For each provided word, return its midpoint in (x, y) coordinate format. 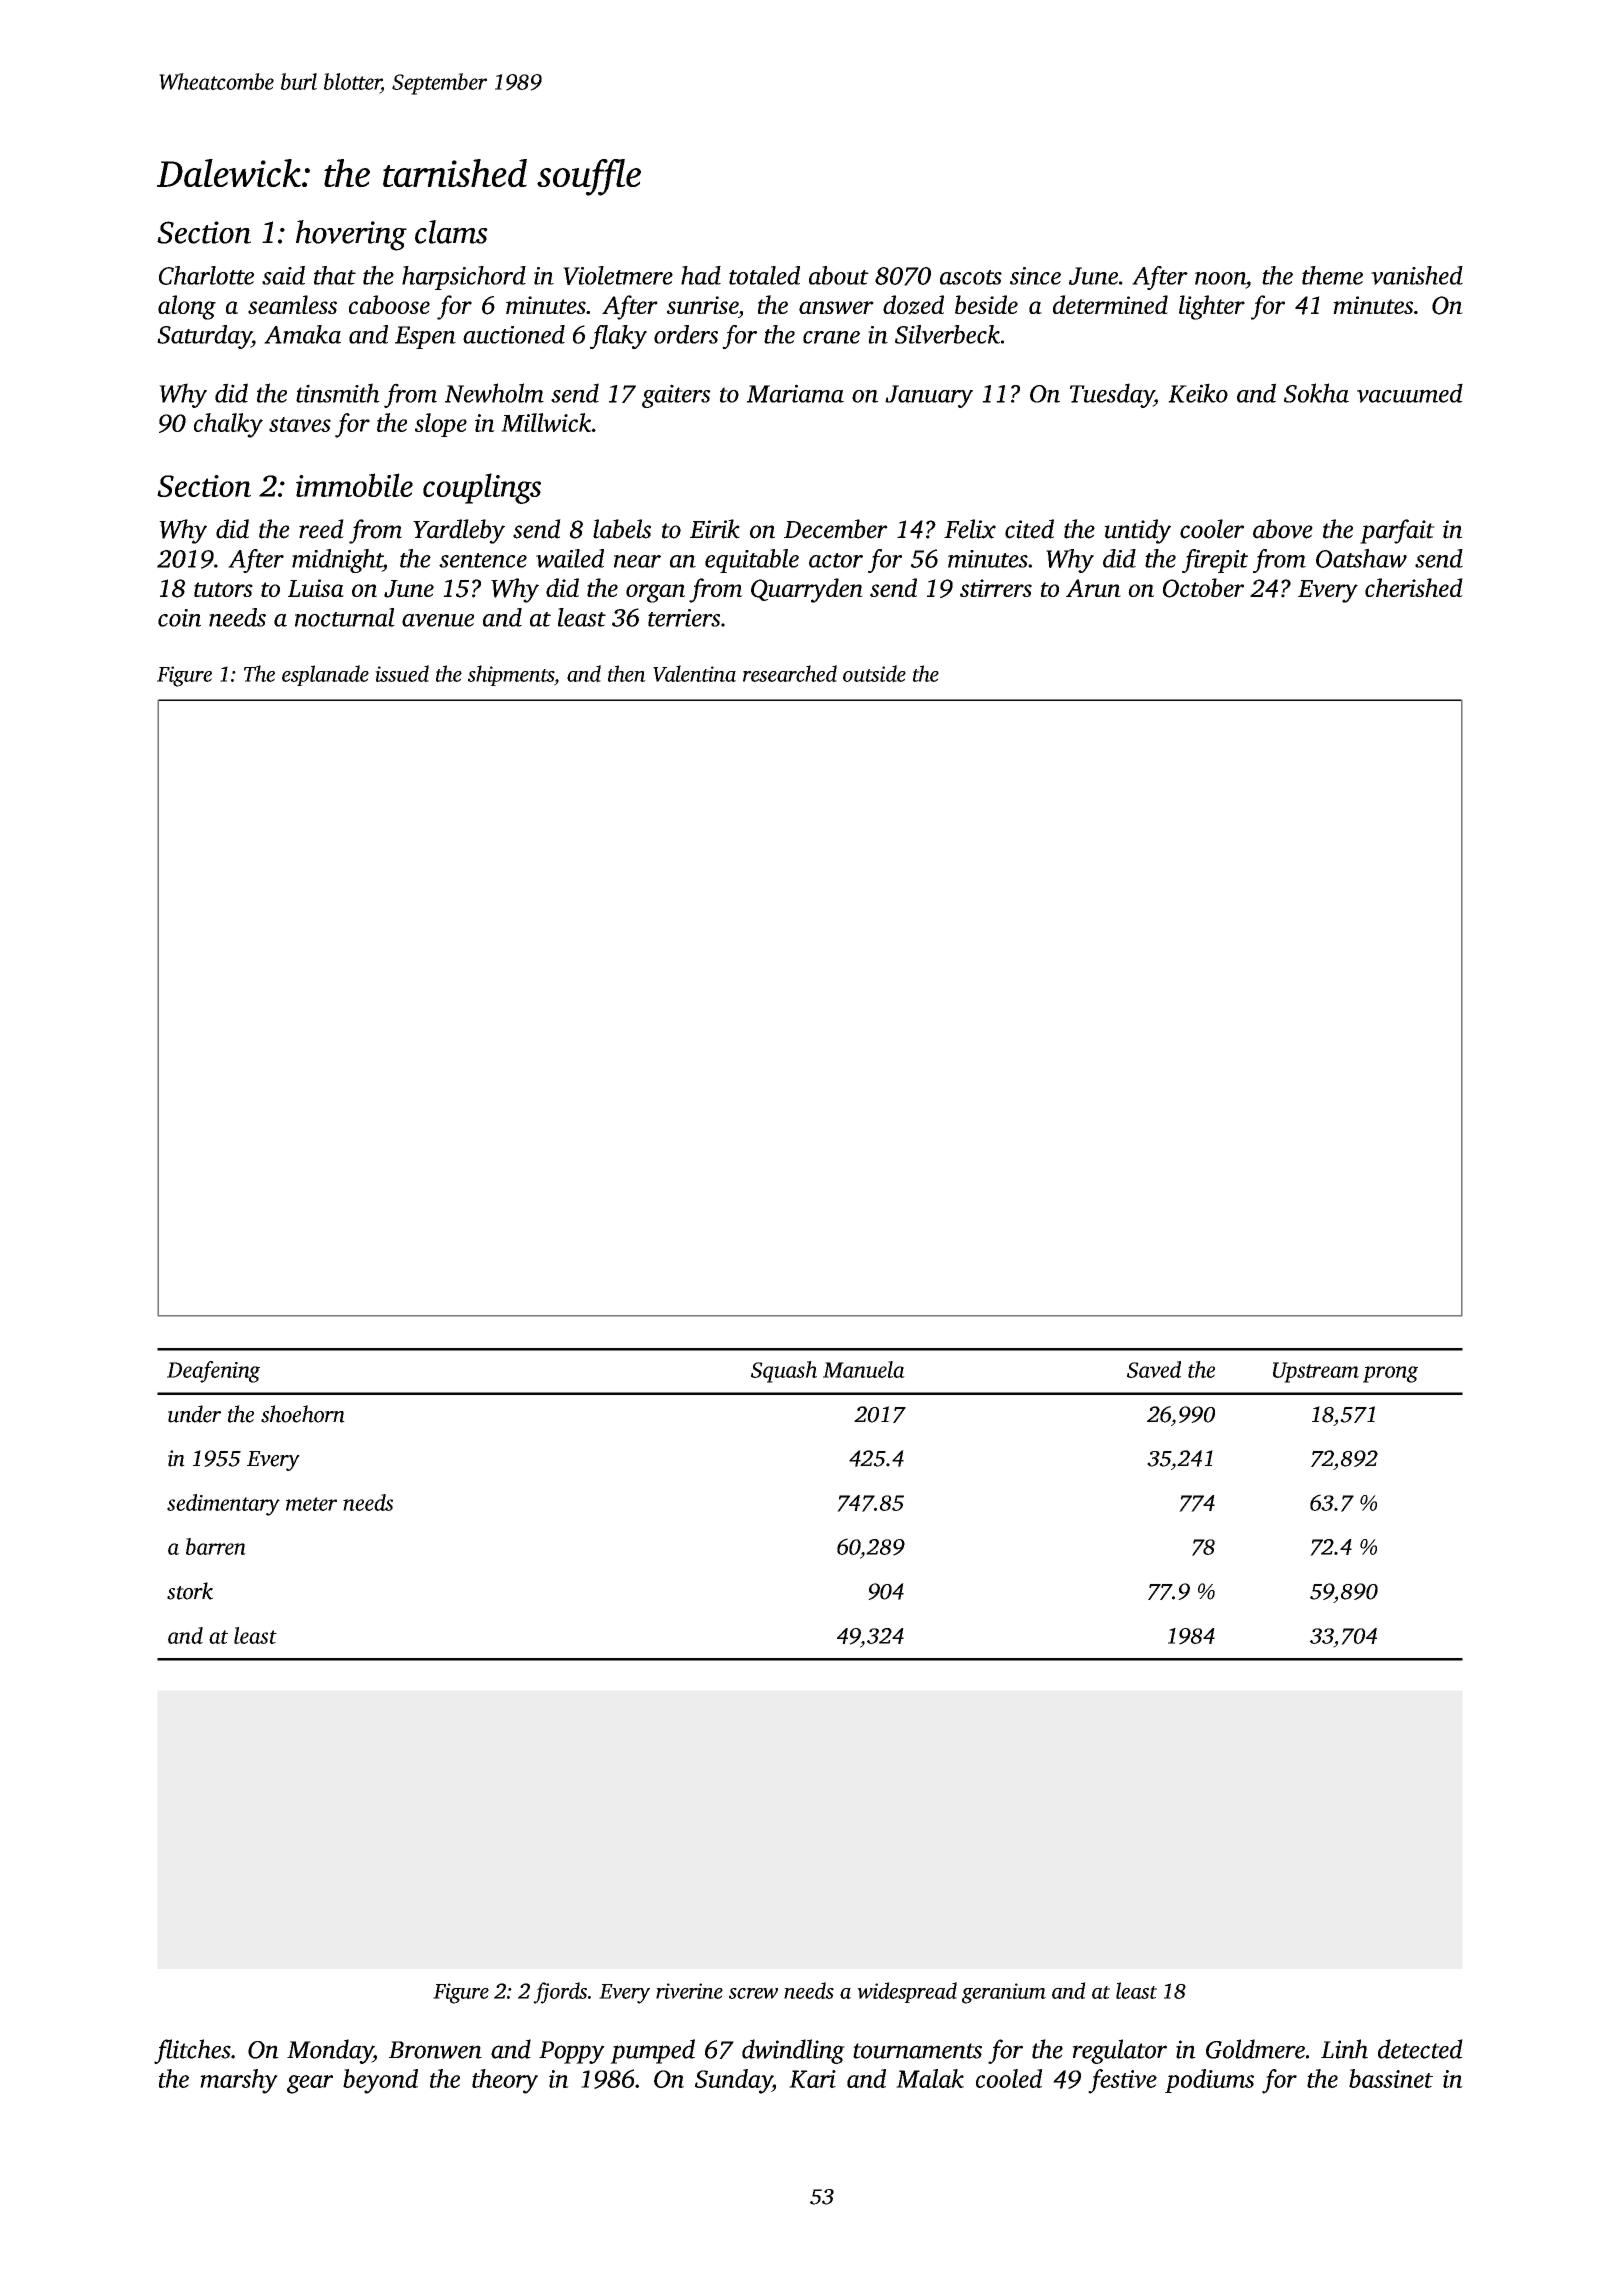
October (1203, 588)
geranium (1004, 1993)
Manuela (864, 1369)
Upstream (1316, 1372)
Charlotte (206, 275)
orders (686, 334)
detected (1420, 2049)
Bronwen (435, 2050)
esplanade (325, 675)
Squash (784, 1372)
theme (1332, 275)
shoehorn (303, 1414)
